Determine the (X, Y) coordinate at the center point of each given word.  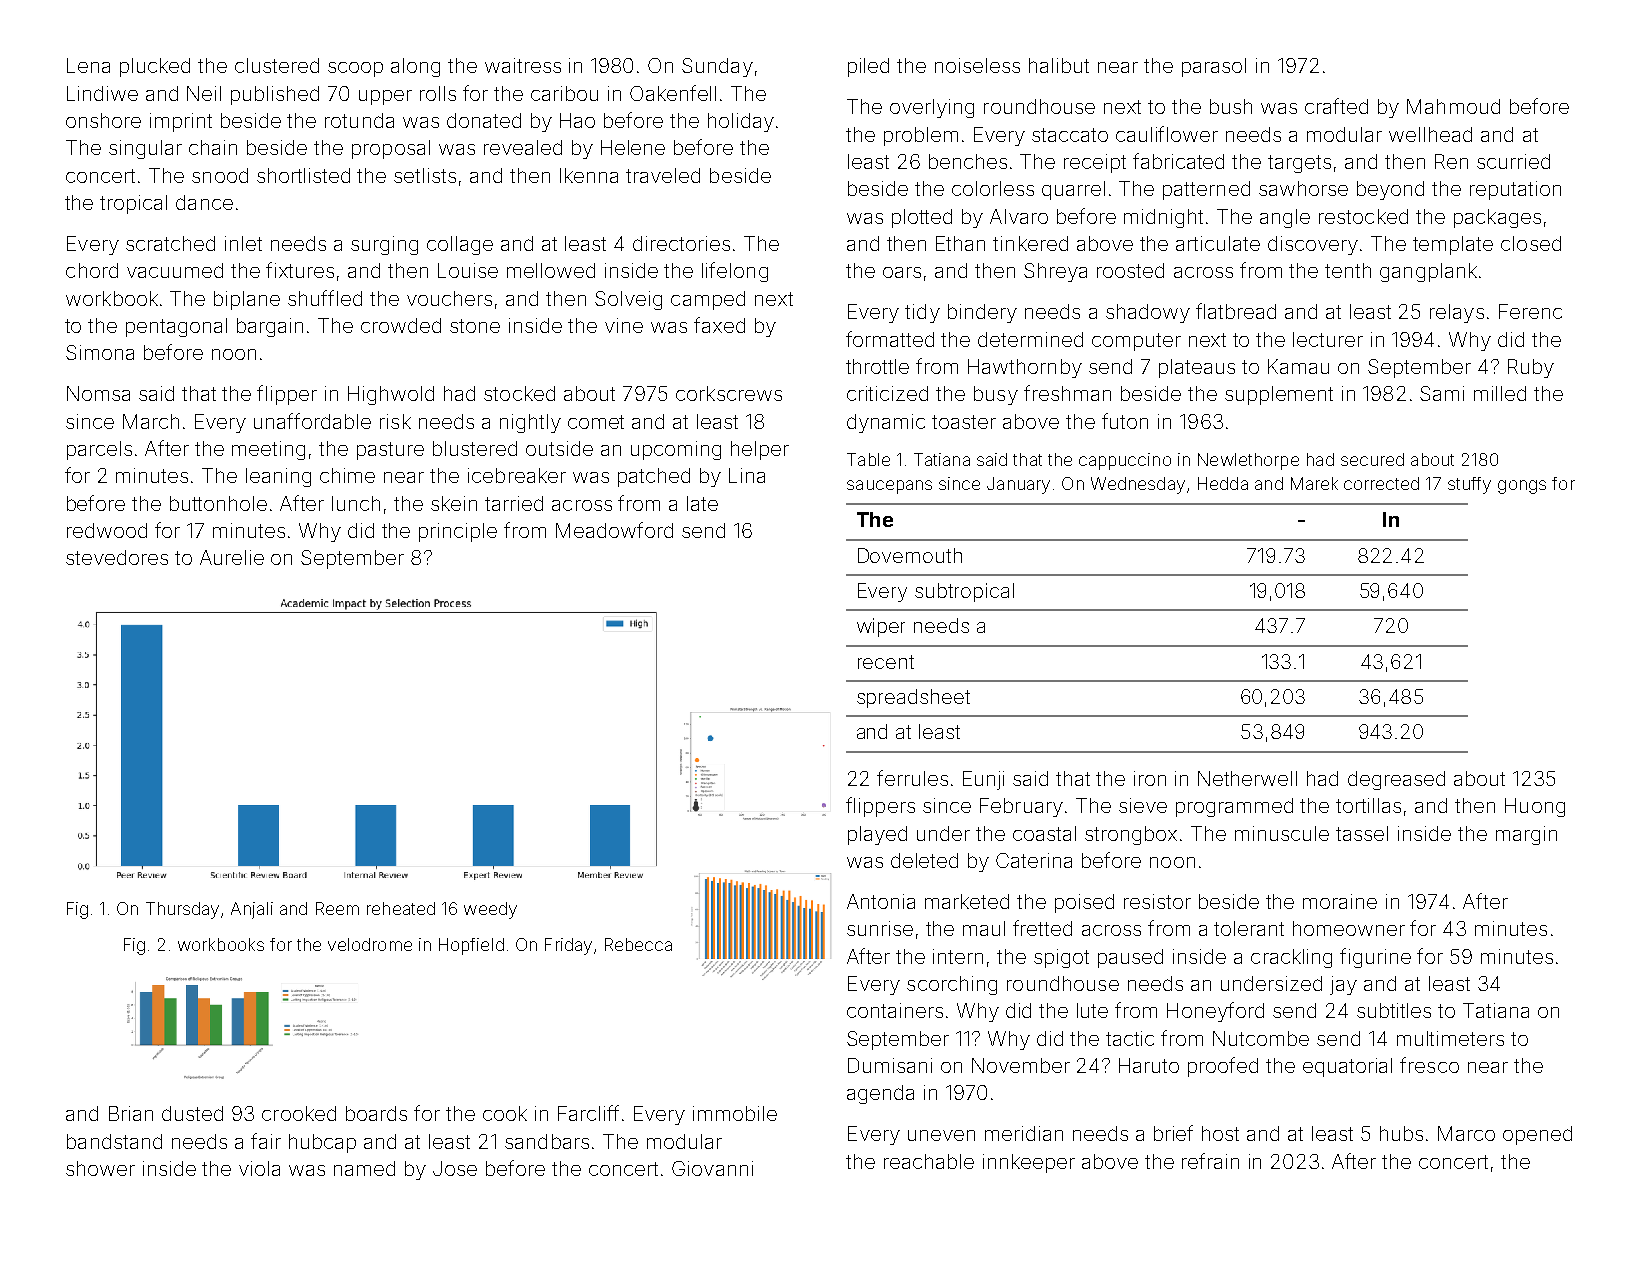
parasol (1214, 67)
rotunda (359, 120)
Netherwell (1247, 778)
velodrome (370, 944)
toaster (964, 422)
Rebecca (638, 944)
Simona (100, 352)
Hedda (1223, 483)
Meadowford (614, 530)
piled (868, 67)
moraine (1340, 901)
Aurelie (232, 557)
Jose (455, 1168)
